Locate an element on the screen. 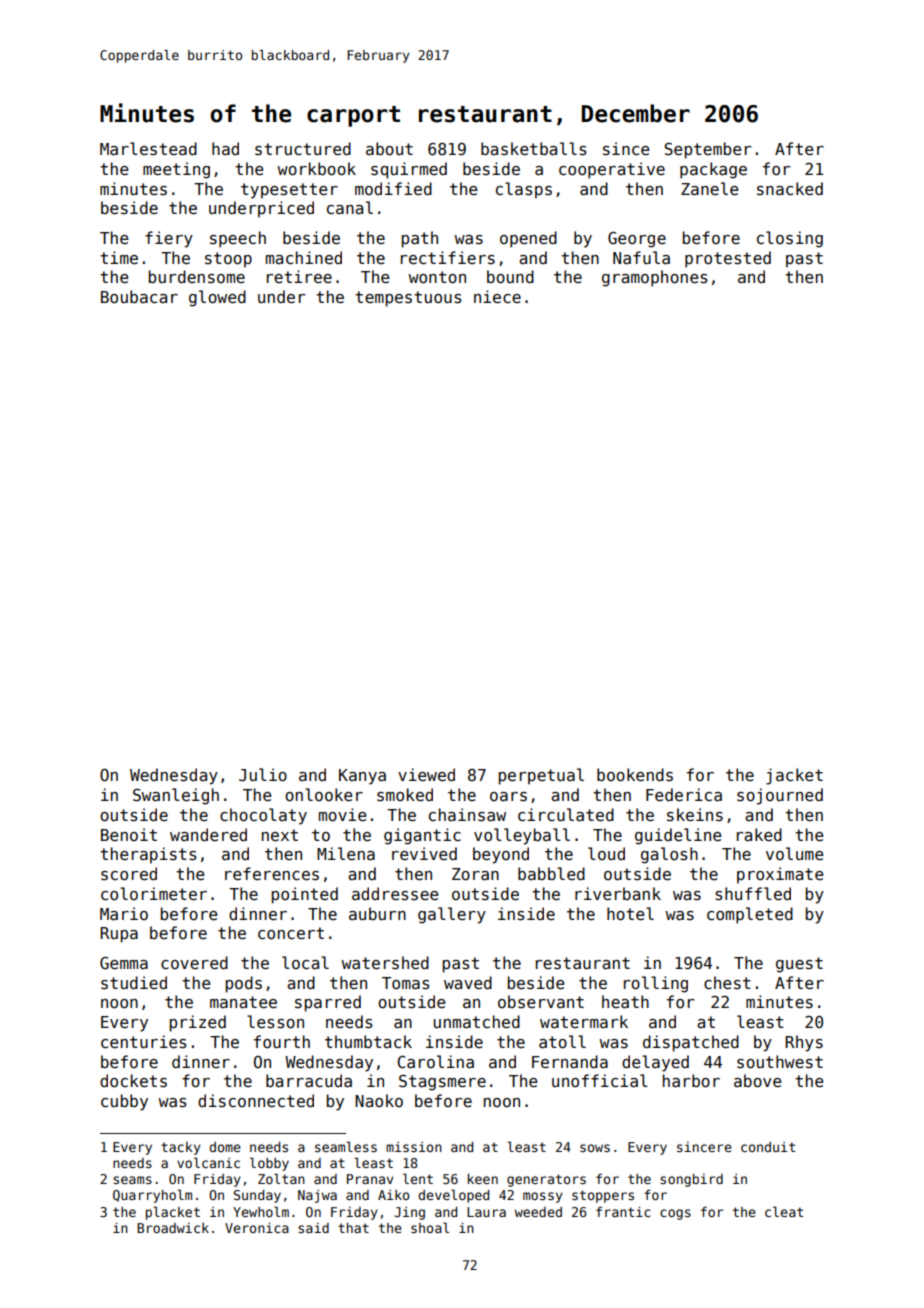 The width and height of the screenshot is (924, 1308). Swanleigh is located at coordinates (176, 796).
